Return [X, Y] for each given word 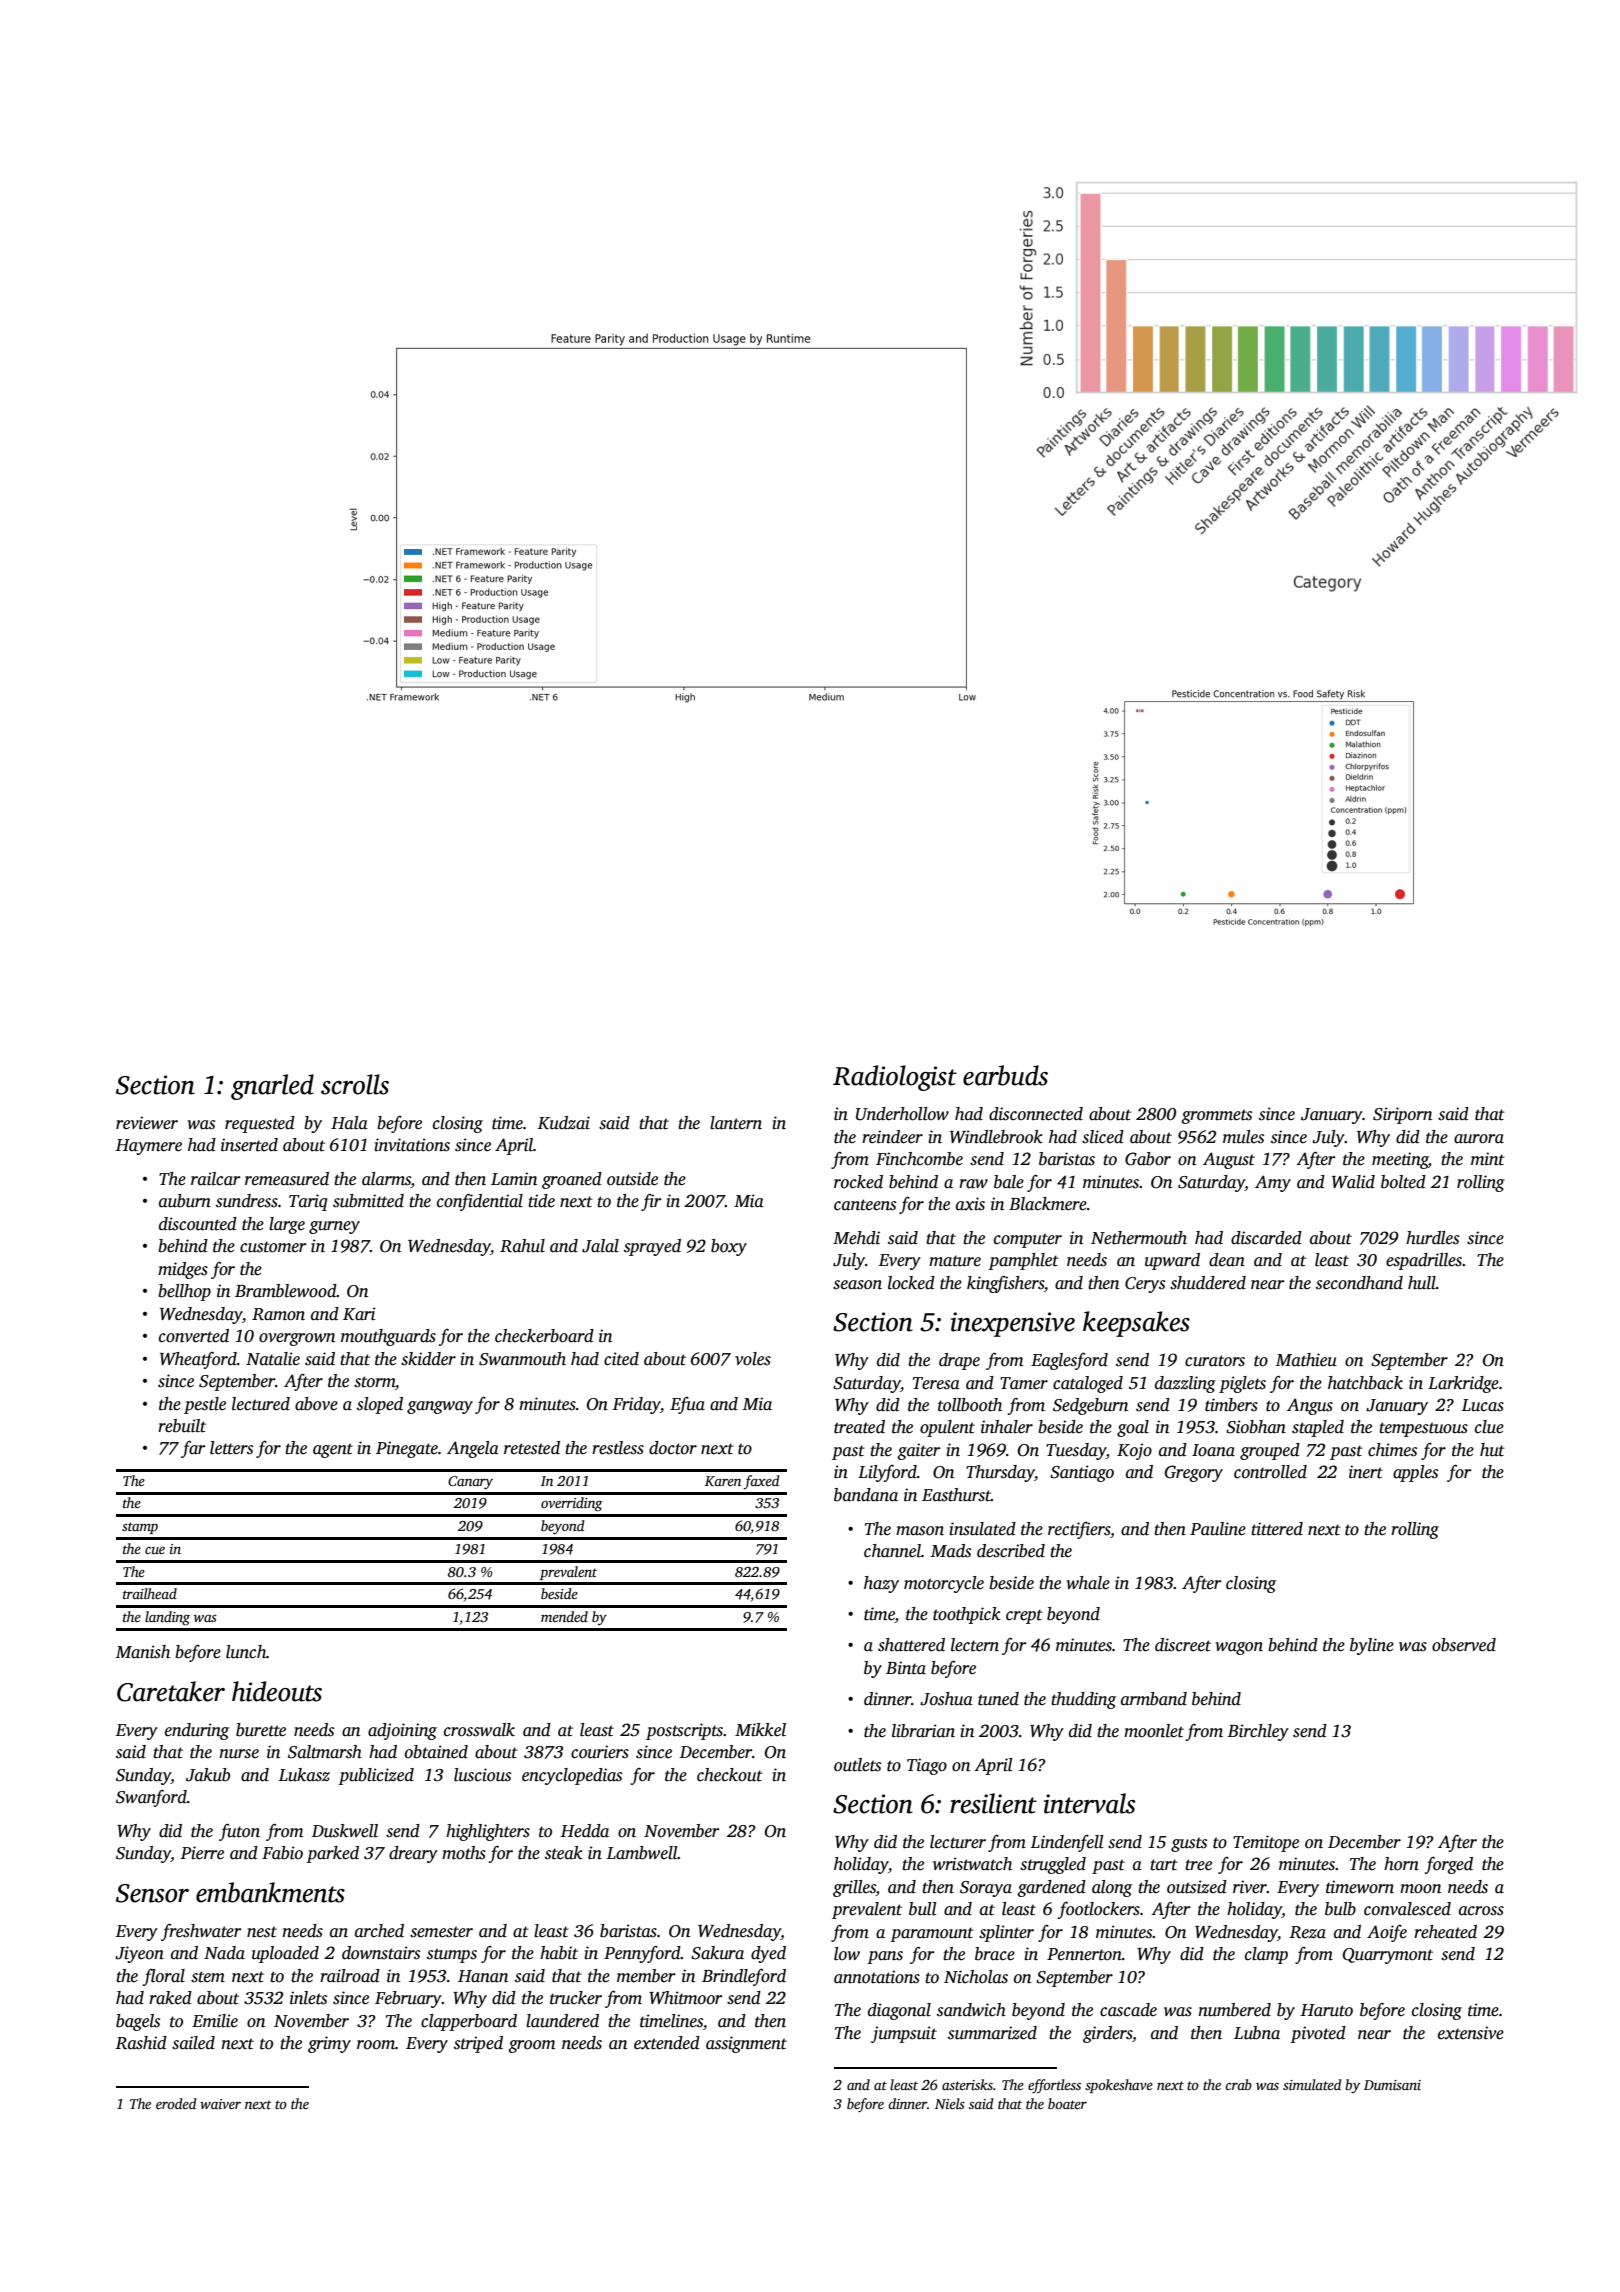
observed [1464, 1645]
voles [753, 1359]
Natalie [273, 1359]
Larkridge [1463, 1384]
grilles [854, 1888]
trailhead [150, 1593]
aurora [1479, 1139]
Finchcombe [919, 1159]
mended [564, 1616]
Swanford [151, 1798]
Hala [349, 1123]
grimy [329, 2044]
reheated [1445, 1932]
